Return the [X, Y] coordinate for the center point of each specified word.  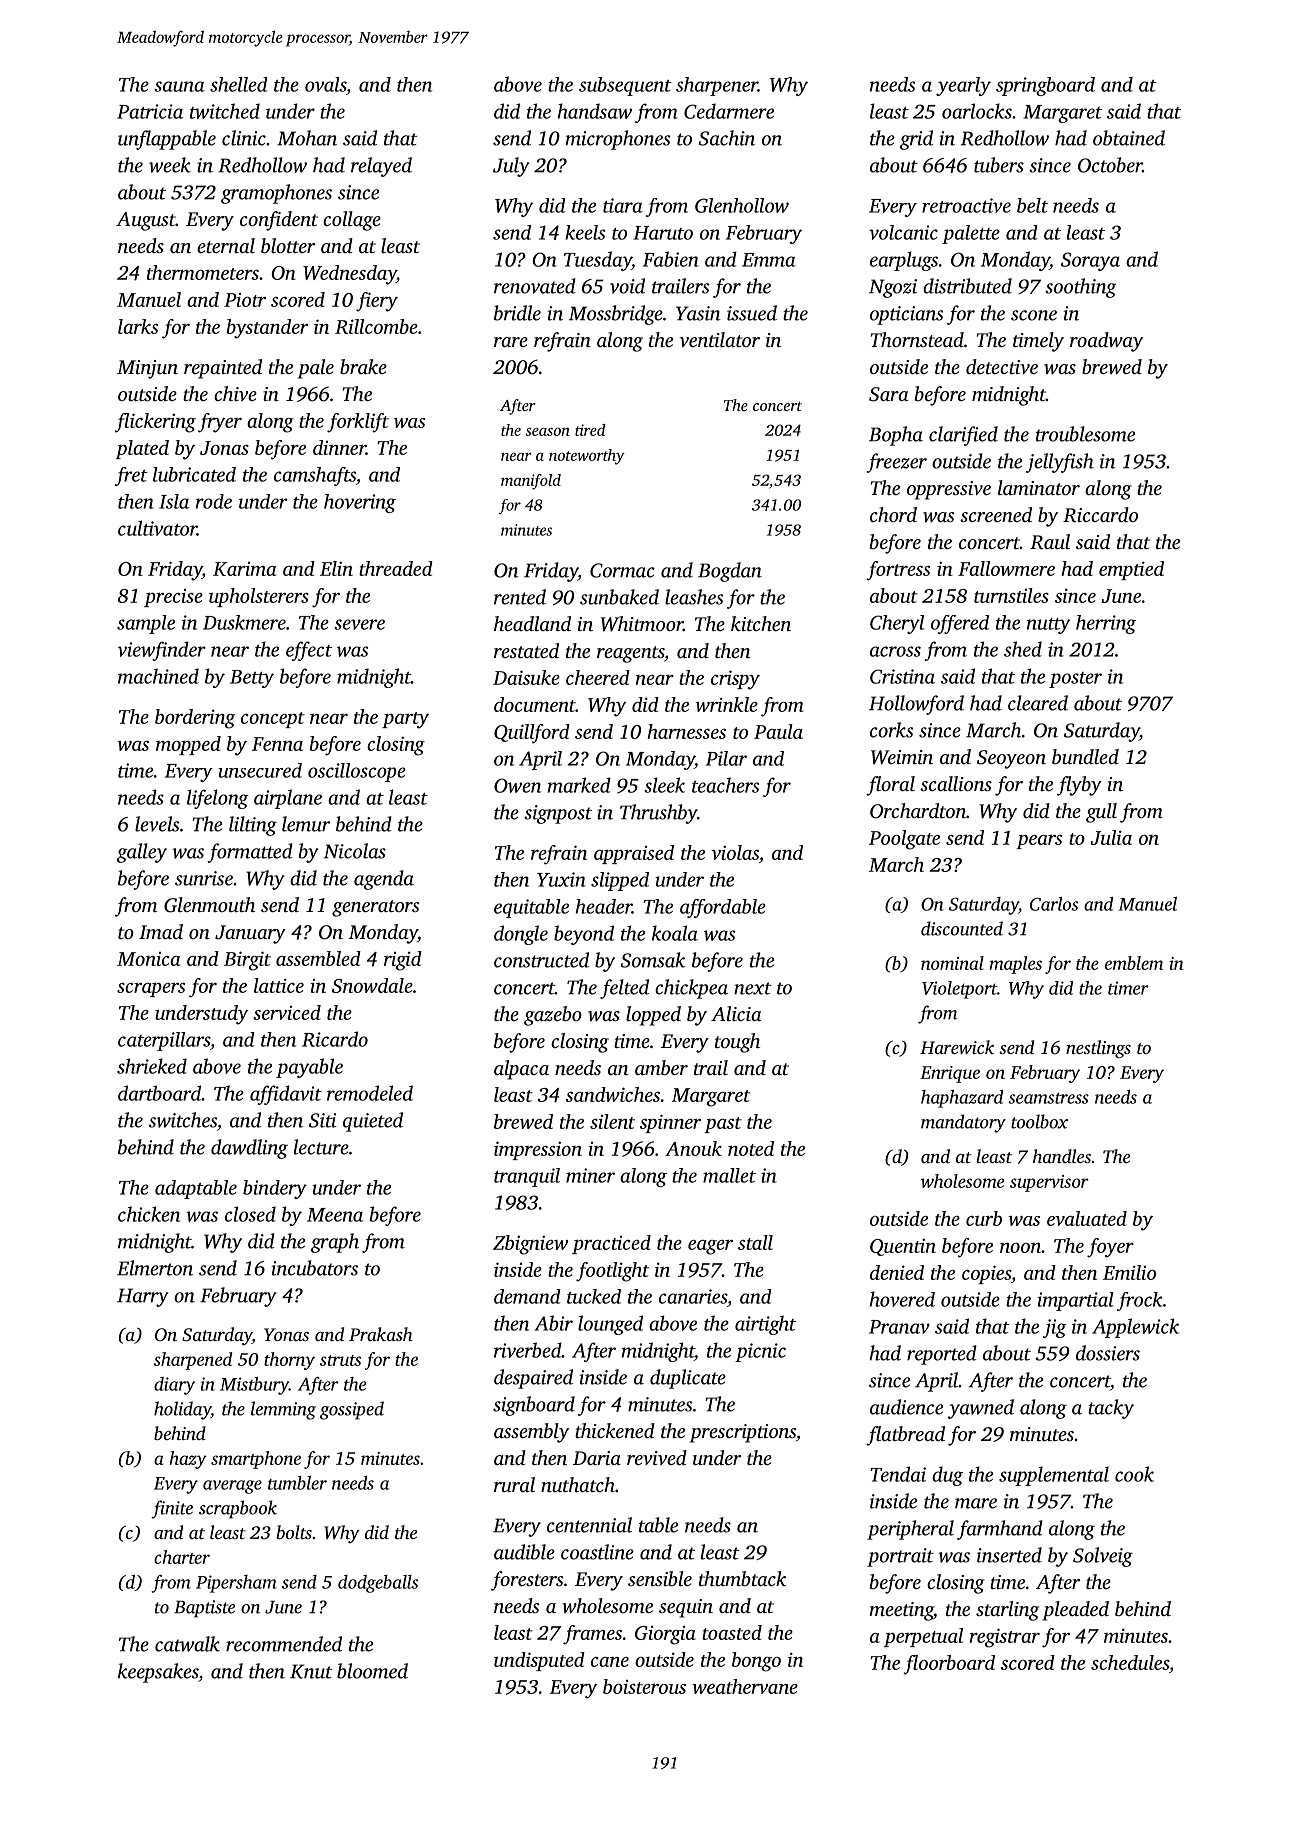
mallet [729, 1175]
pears [1039, 842]
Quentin [903, 1247]
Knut [311, 1671]
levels [157, 824]
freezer [896, 463]
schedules [1130, 1662]
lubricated [194, 474]
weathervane [745, 1686]
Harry [143, 1297]
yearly [963, 86]
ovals [325, 84]
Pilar [726, 758]
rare [511, 342]
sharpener [717, 86]
